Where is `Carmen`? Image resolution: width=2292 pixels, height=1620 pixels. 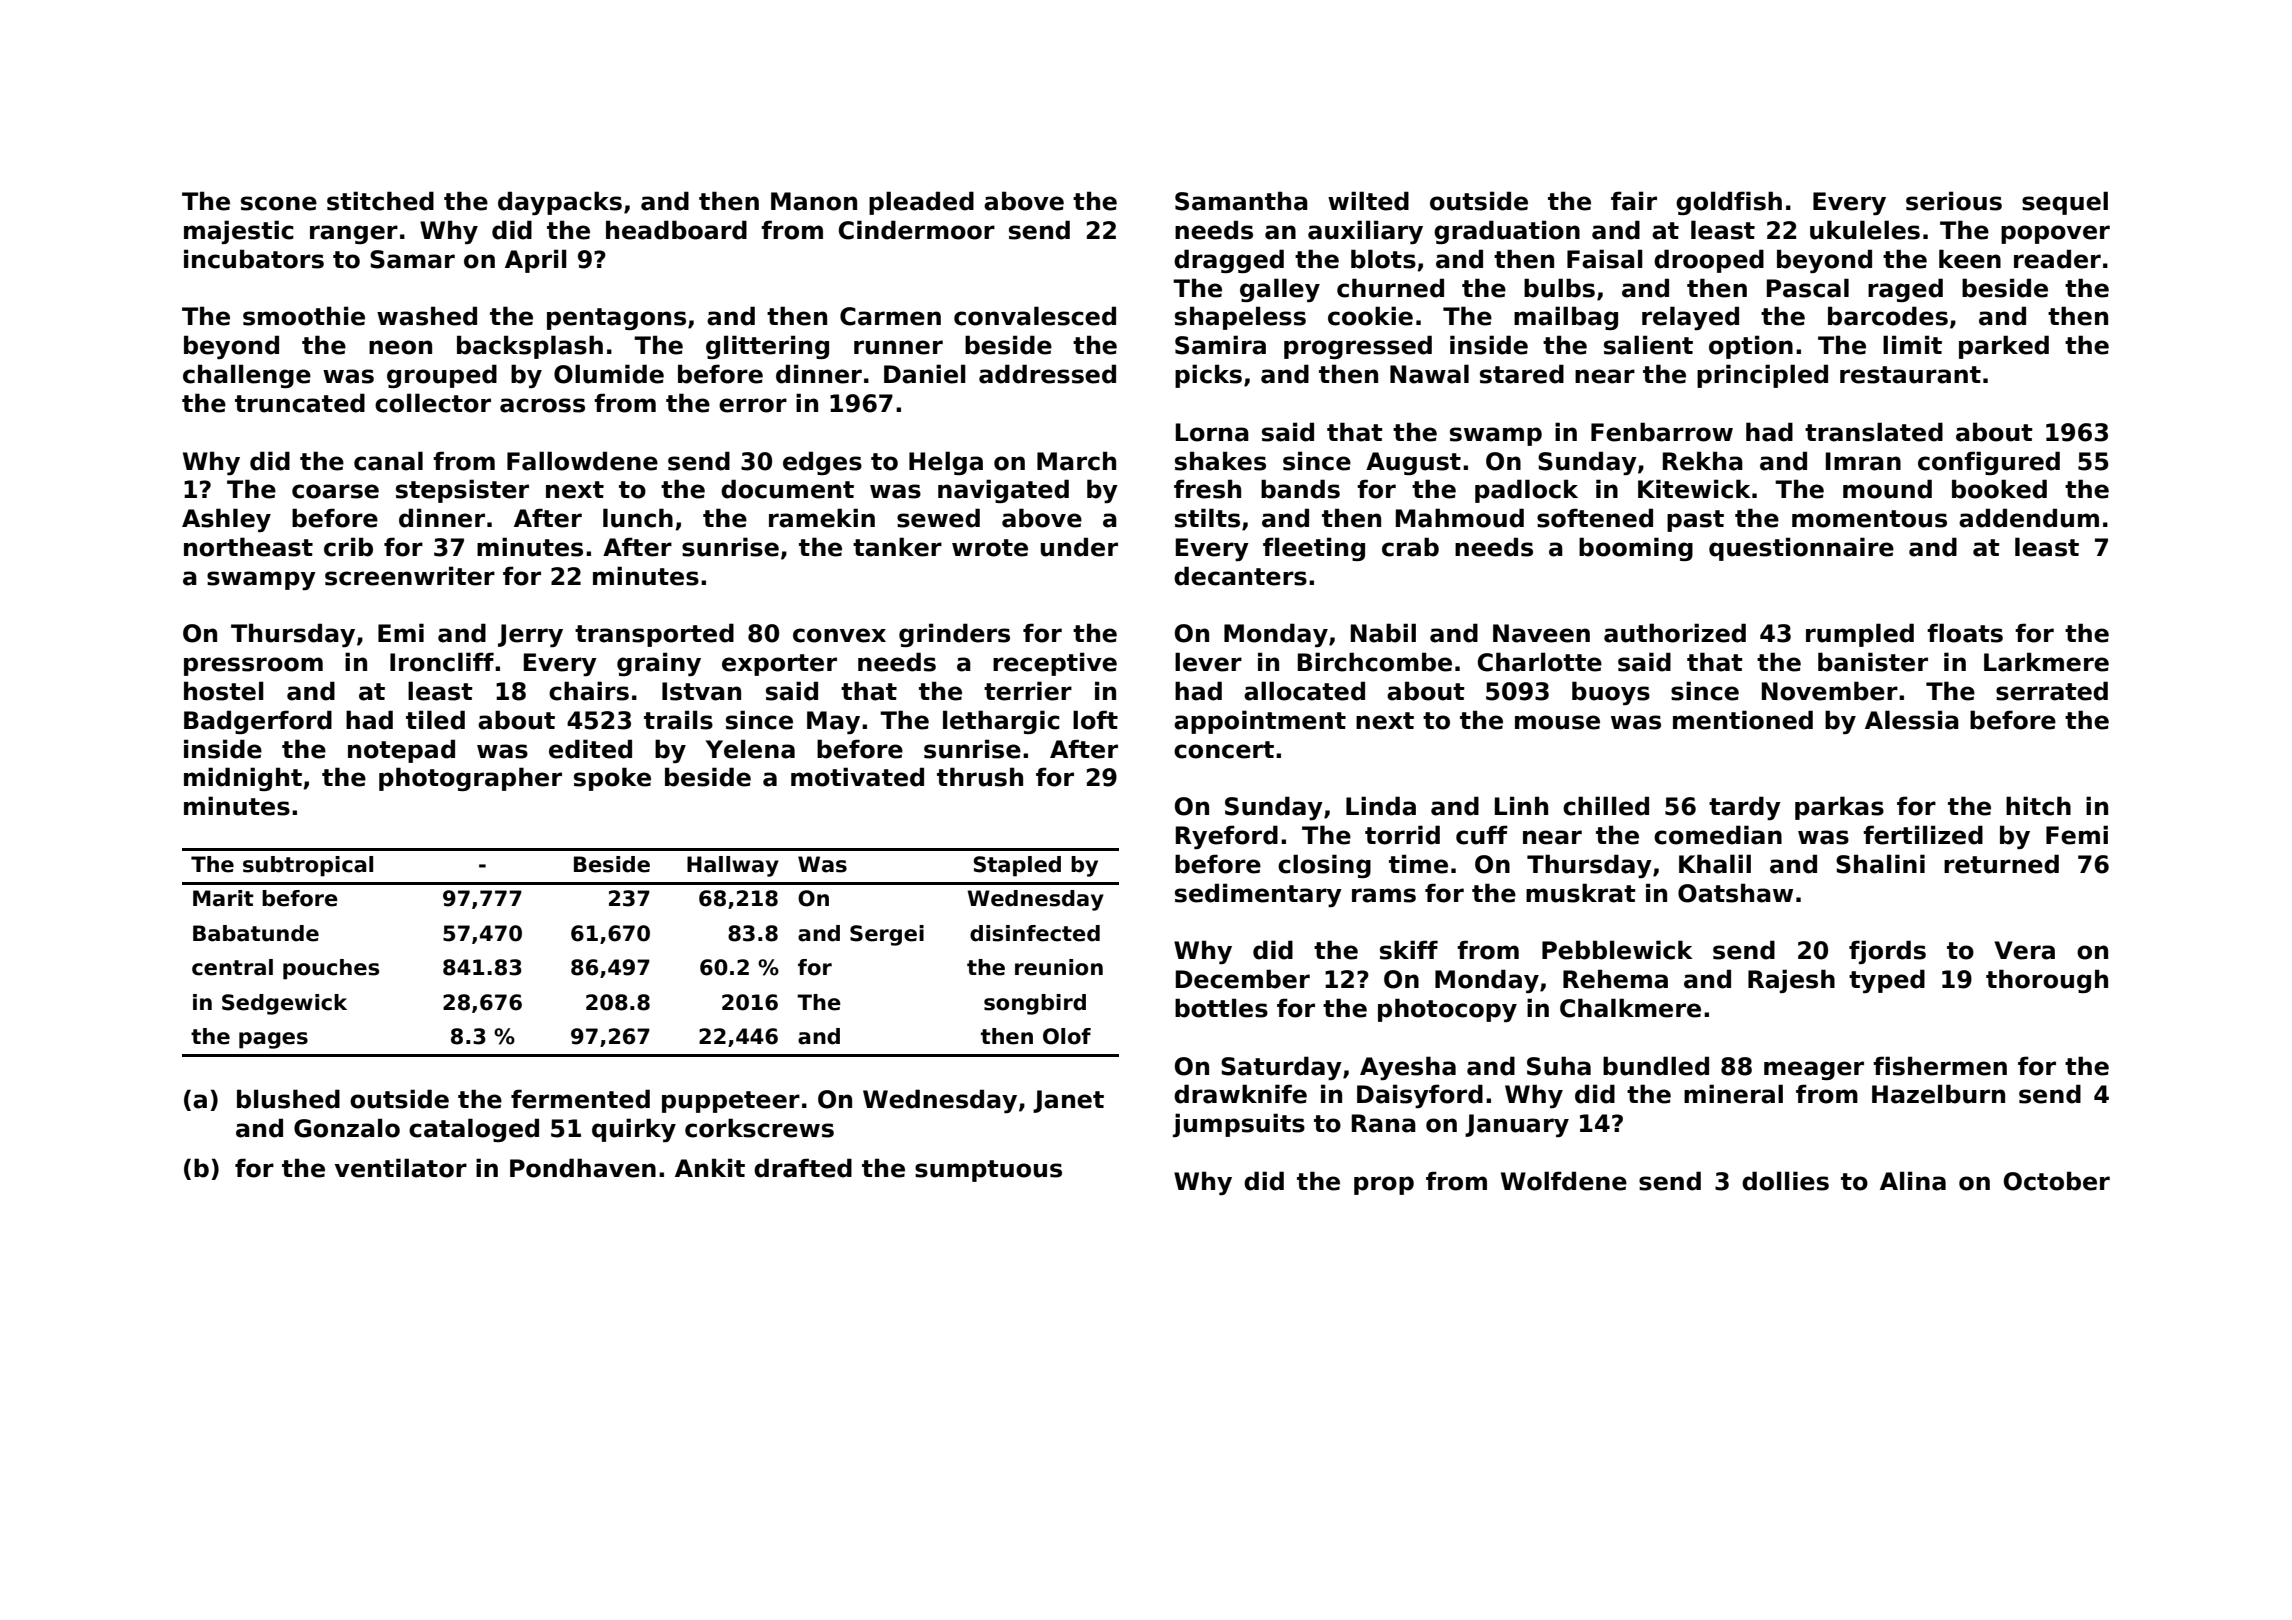 Carmen is located at coordinates (890, 316).
